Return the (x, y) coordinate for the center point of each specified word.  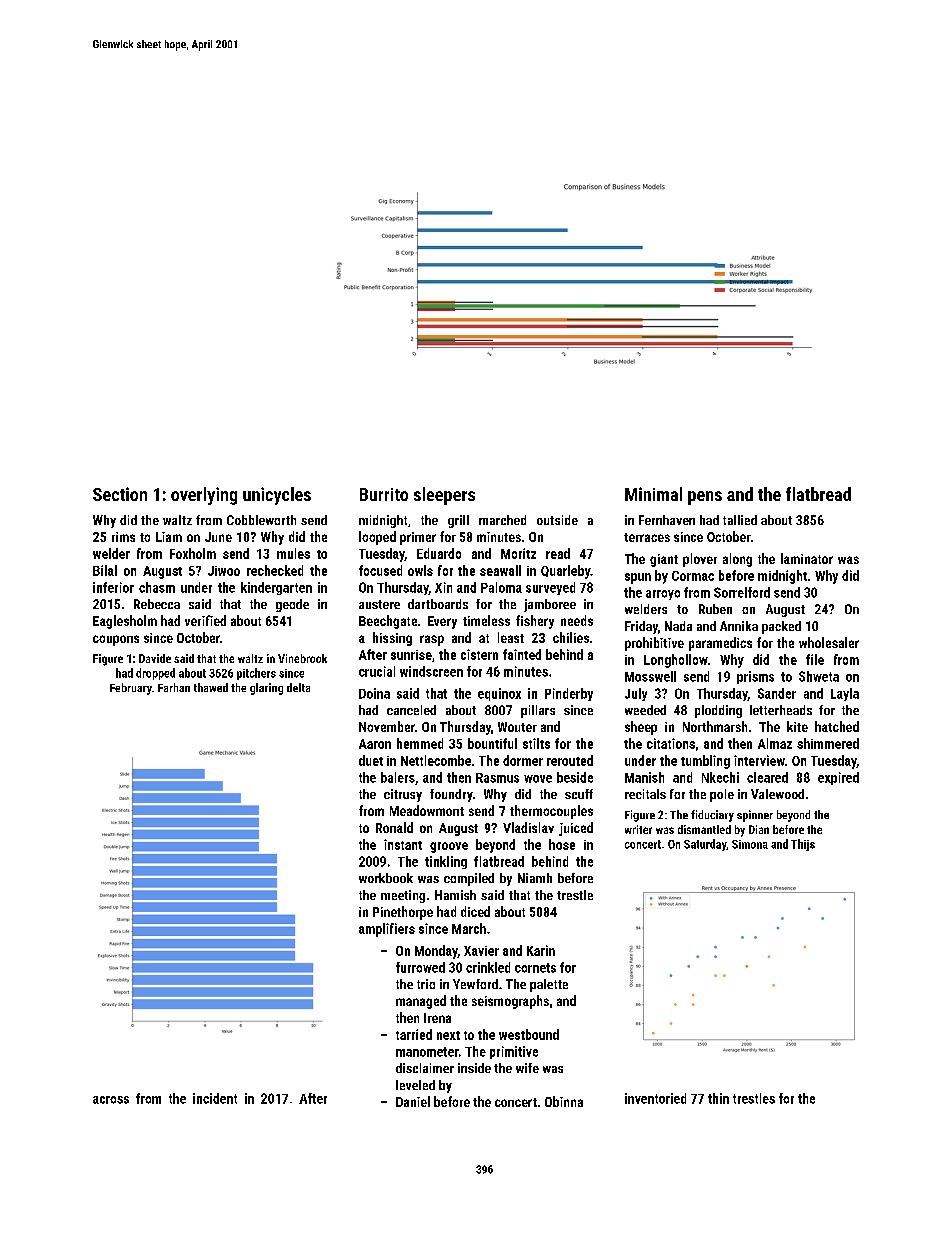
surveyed (550, 588)
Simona (750, 844)
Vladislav (528, 827)
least (511, 637)
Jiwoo (224, 571)
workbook (386, 878)
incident (215, 1098)
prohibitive (654, 644)
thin (718, 1098)
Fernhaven (667, 520)
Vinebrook (302, 658)
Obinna (564, 1101)
